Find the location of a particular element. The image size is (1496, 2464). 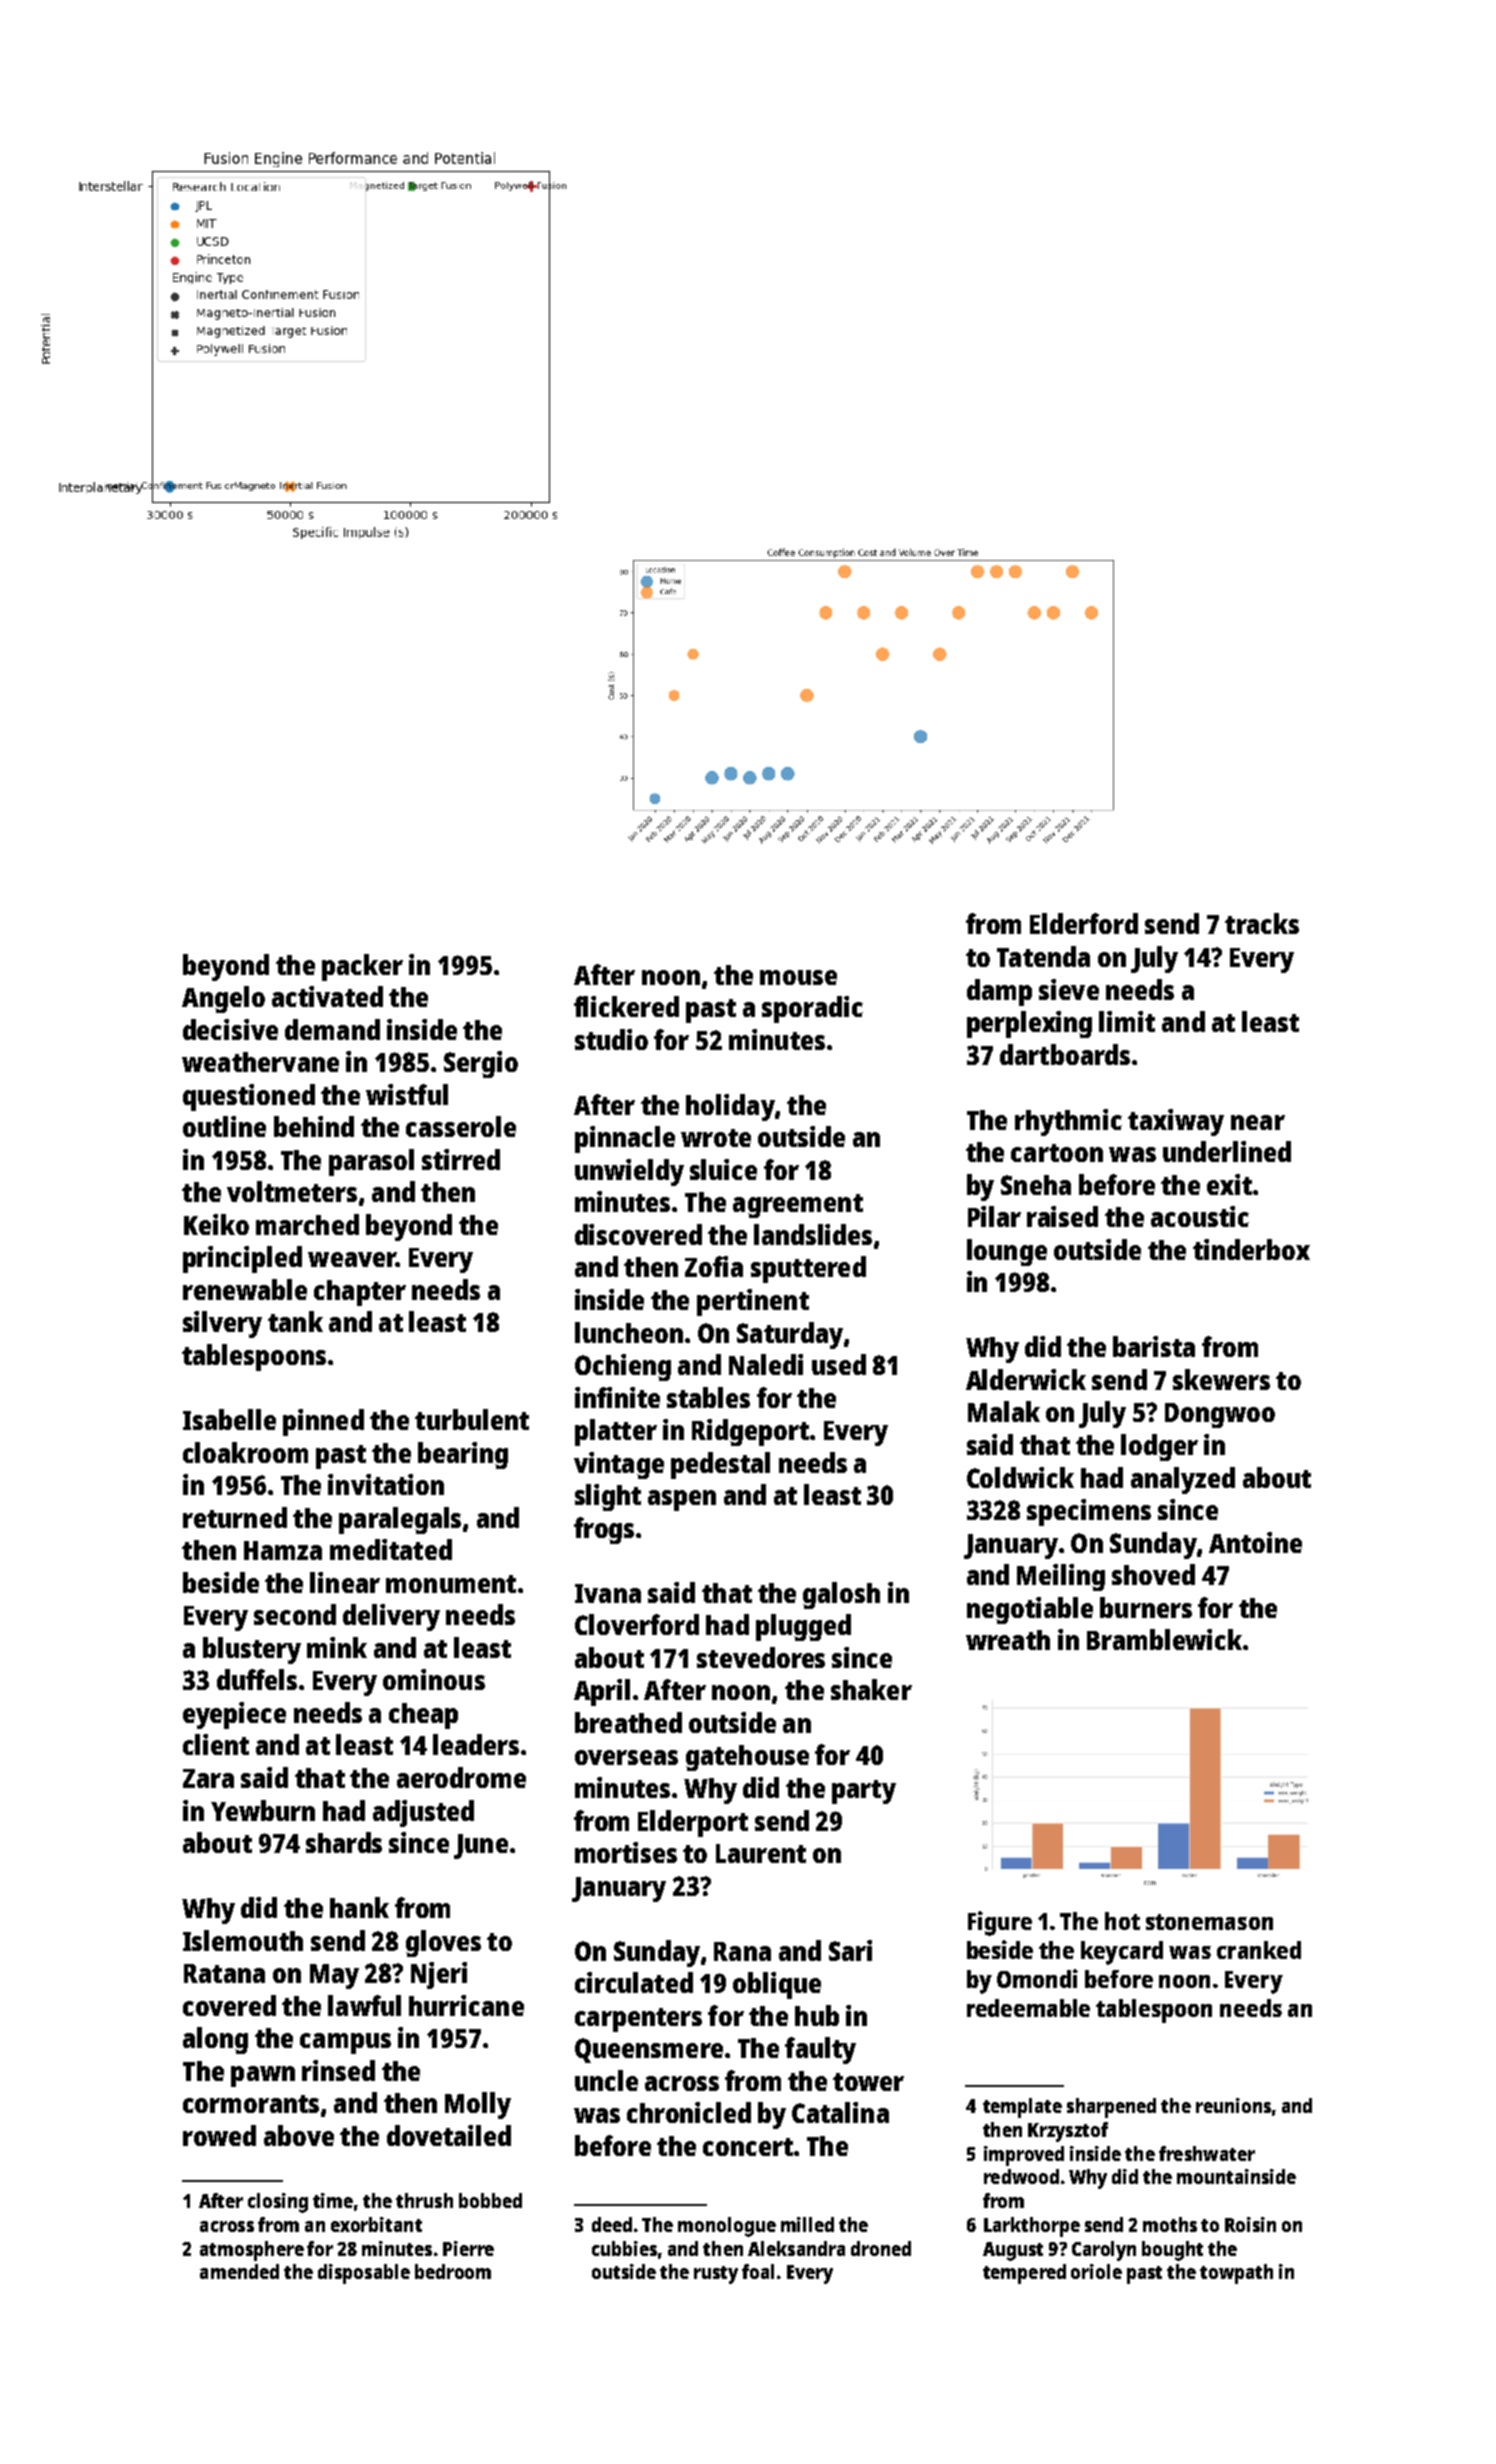

tracks is located at coordinates (1262, 923).
